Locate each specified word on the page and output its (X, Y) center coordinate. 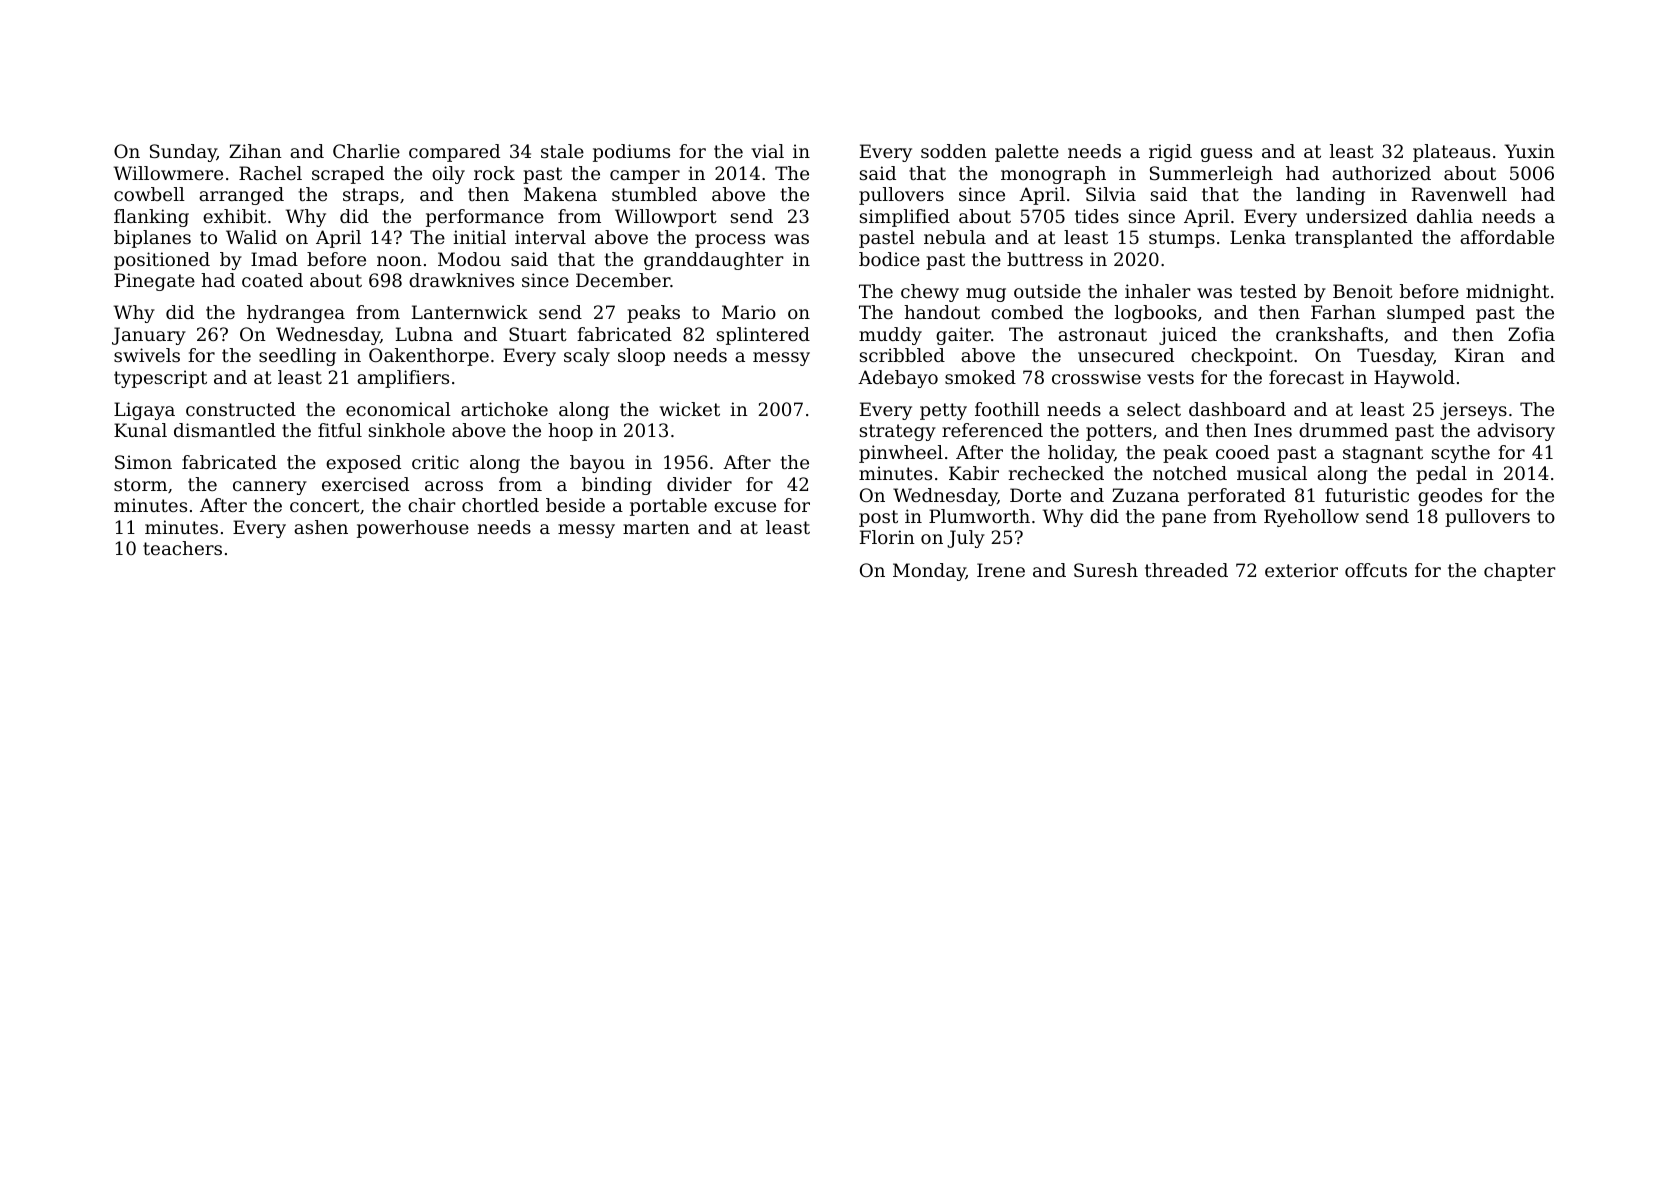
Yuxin (1529, 151)
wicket (690, 409)
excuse (745, 507)
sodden (954, 151)
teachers (182, 548)
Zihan (255, 151)
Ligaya (144, 411)
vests (1170, 377)
